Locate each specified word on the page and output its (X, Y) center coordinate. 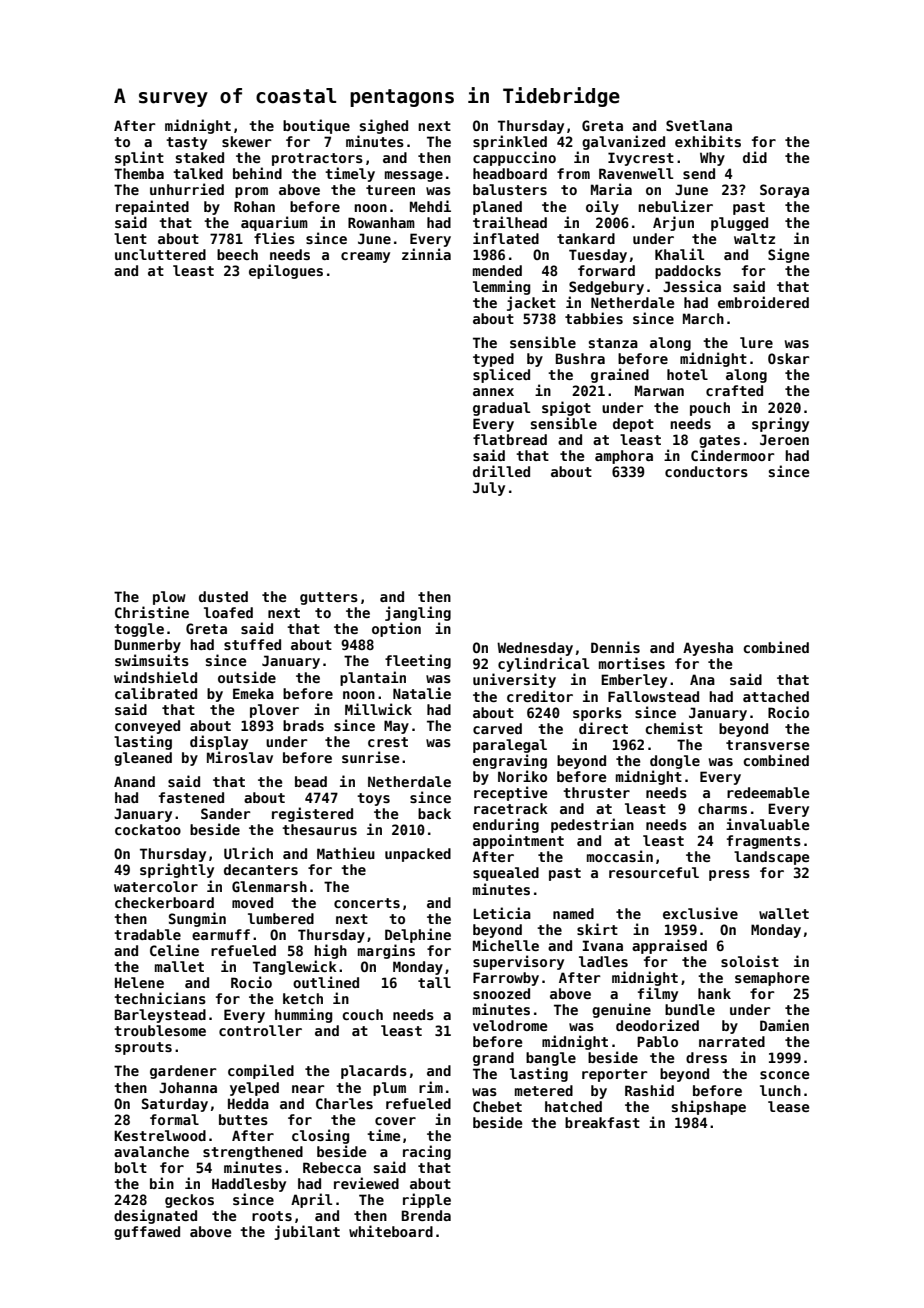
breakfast (602, 1122)
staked (200, 157)
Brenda (426, 1215)
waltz (754, 238)
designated (155, 1216)
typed (493, 360)
